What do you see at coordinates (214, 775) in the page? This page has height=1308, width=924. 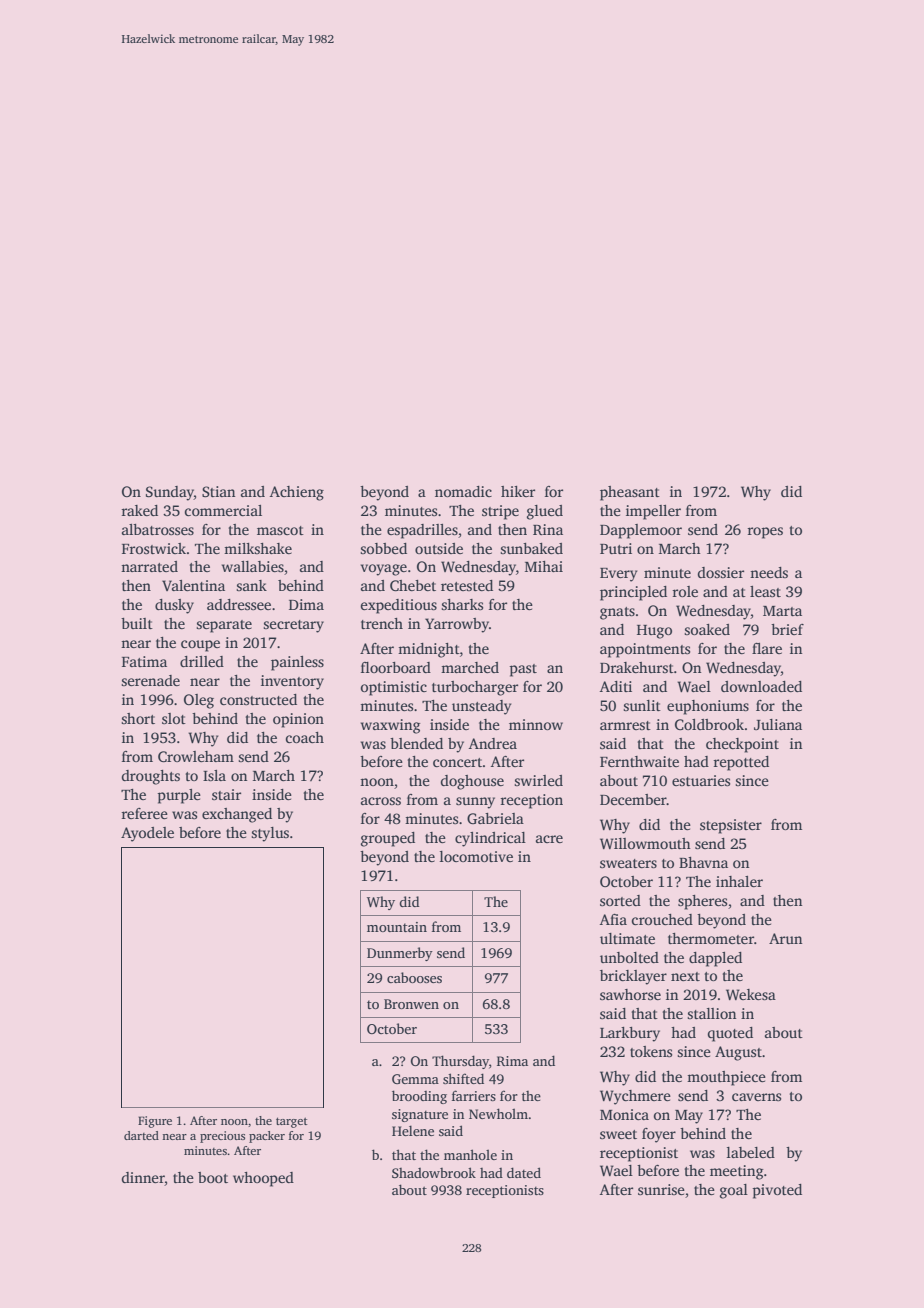 I see `Isla` at bounding box center [214, 775].
